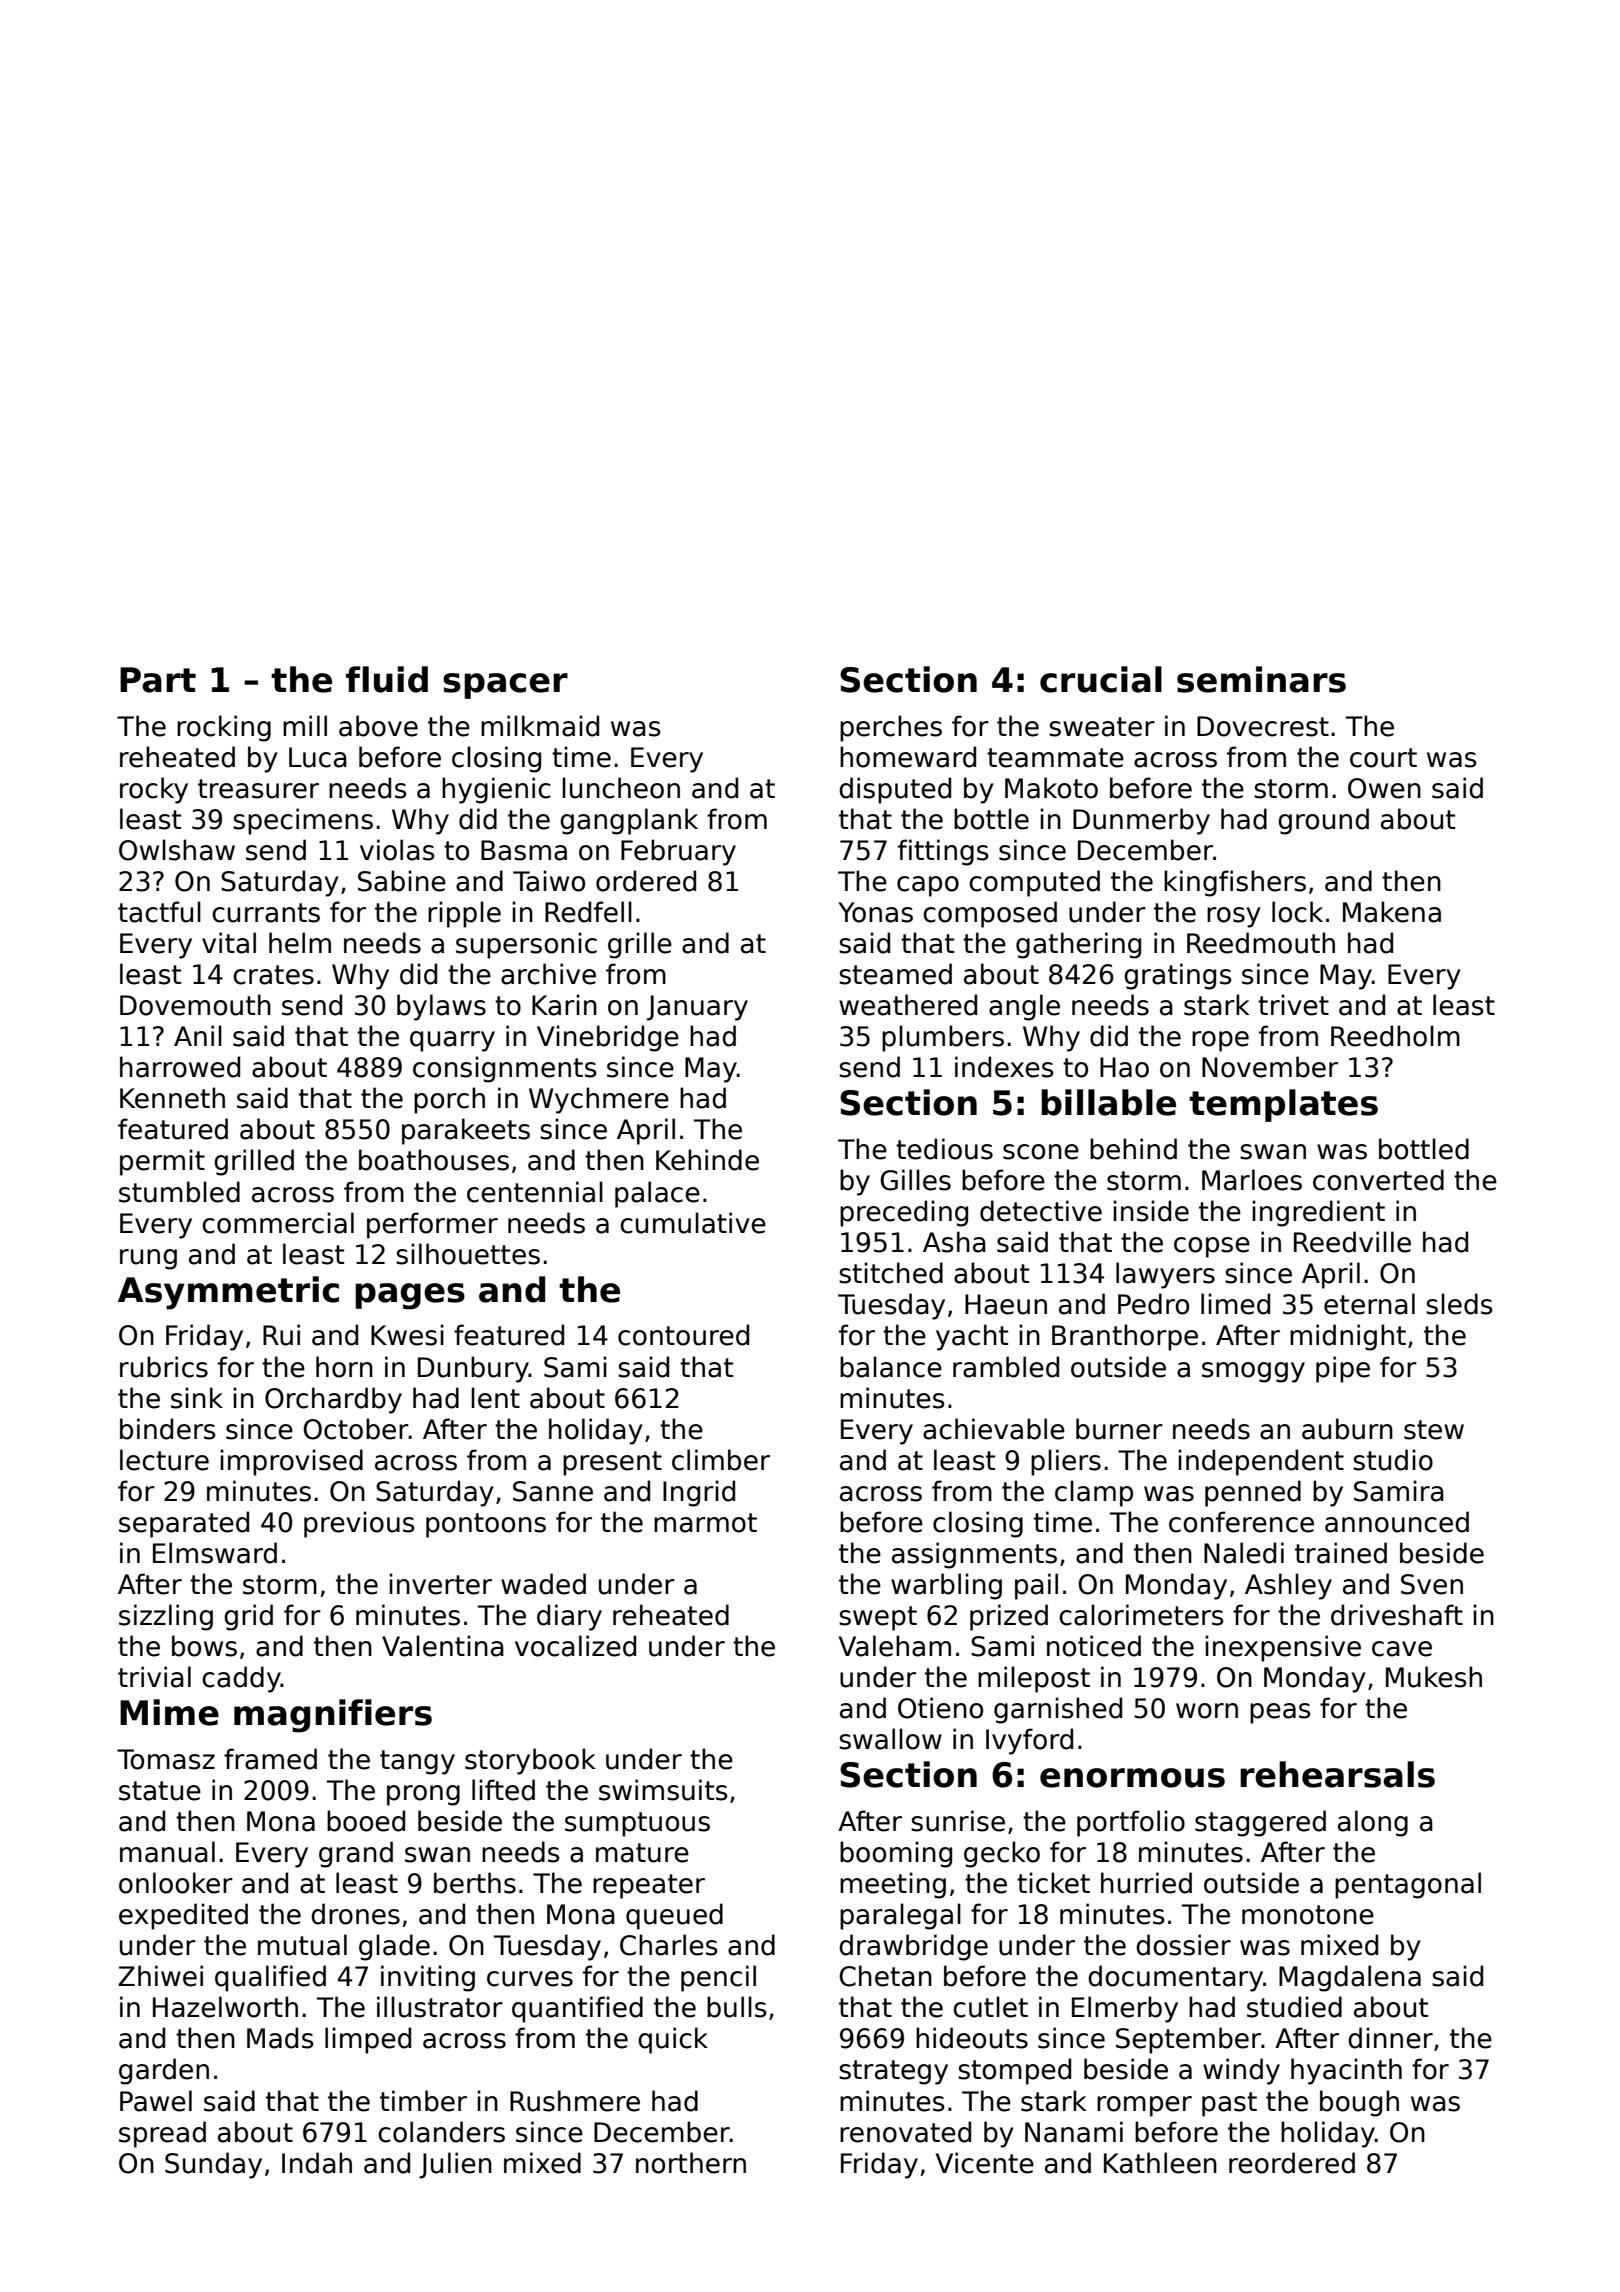 This image has height=2292, width=1620. Describe the element at coordinates (333, 1716) in the image. I see `magnifiers` at that location.
